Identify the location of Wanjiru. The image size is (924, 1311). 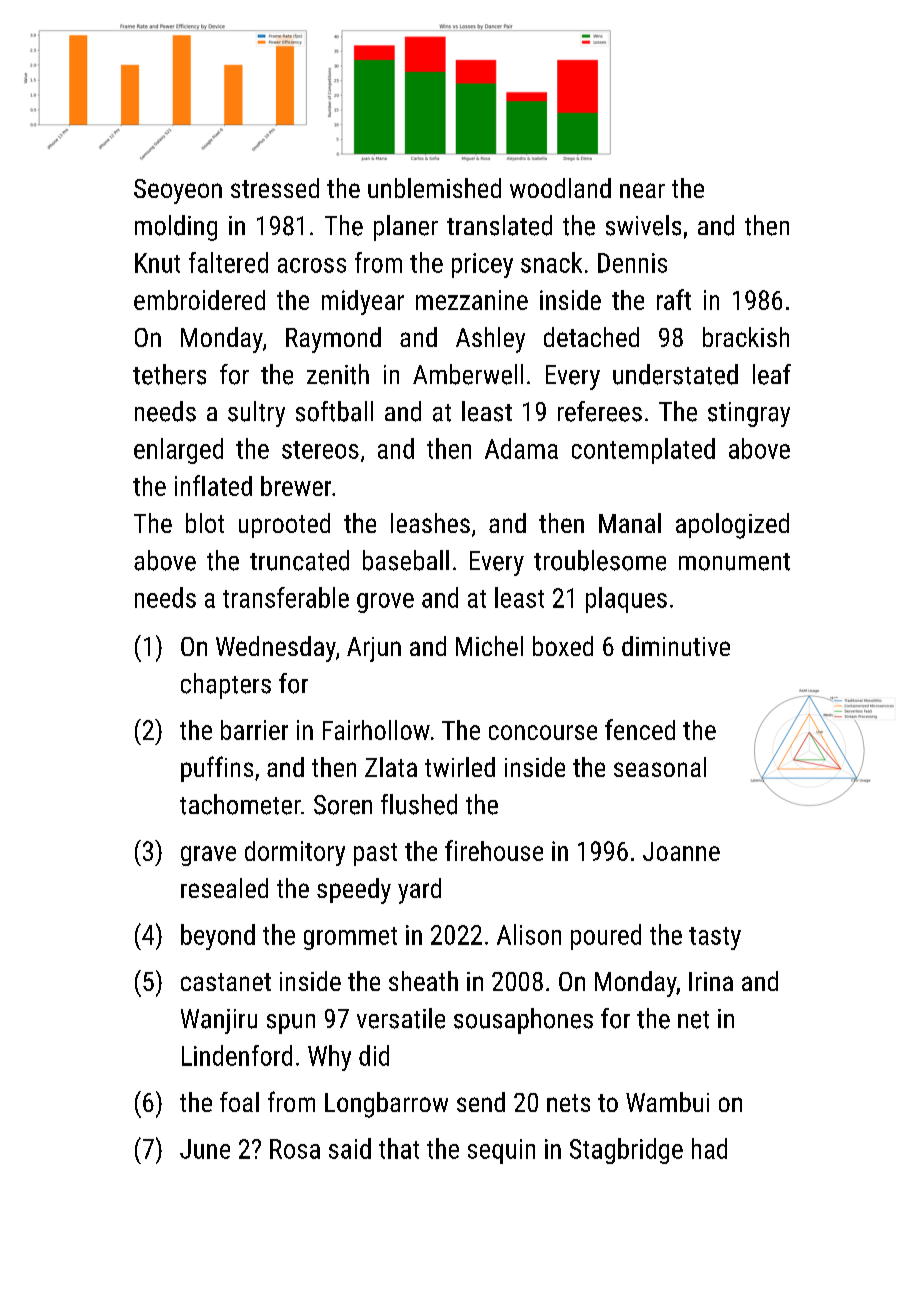
(219, 1021).
